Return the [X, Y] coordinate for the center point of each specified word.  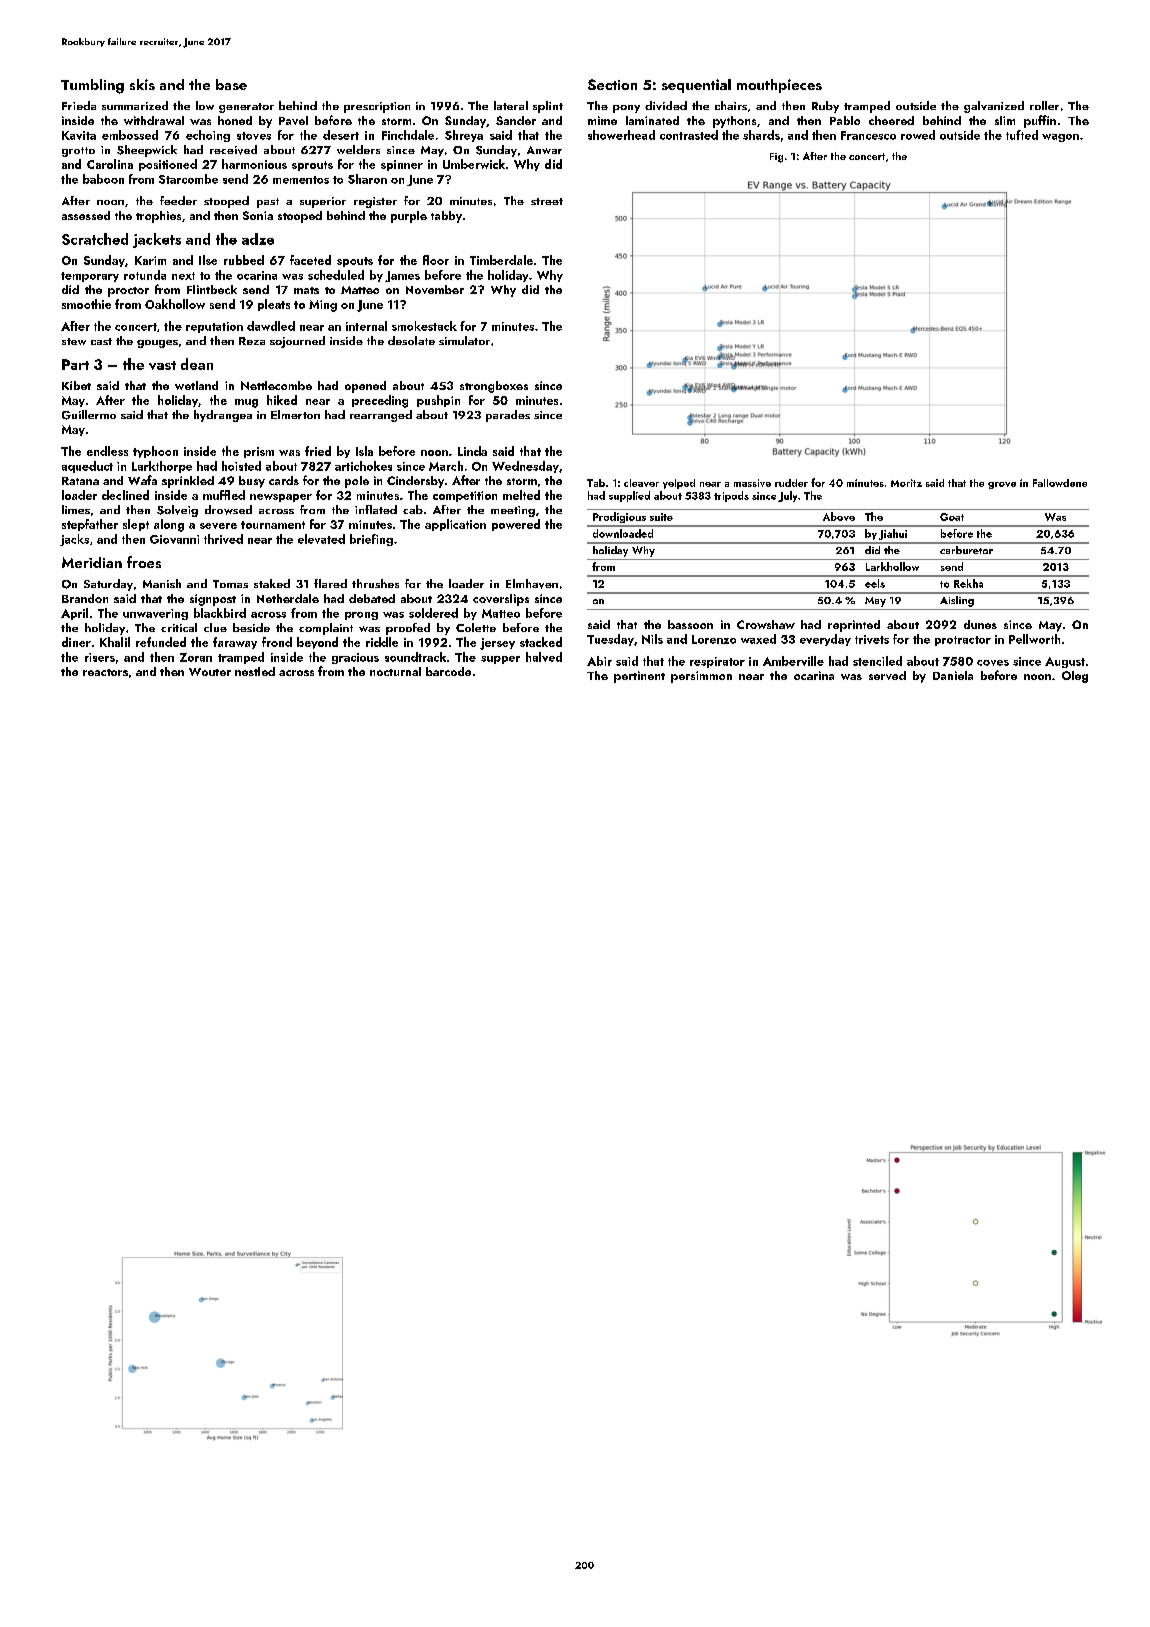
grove [1002, 485]
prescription [377, 107]
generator [246, 108]
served [887, 675]
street [547, 201]
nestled [255, 671]
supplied [629, 496]
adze [258, 239]
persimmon [701, 677]
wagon [1060, 138]
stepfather [90, 525]
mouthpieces [779, 86]
